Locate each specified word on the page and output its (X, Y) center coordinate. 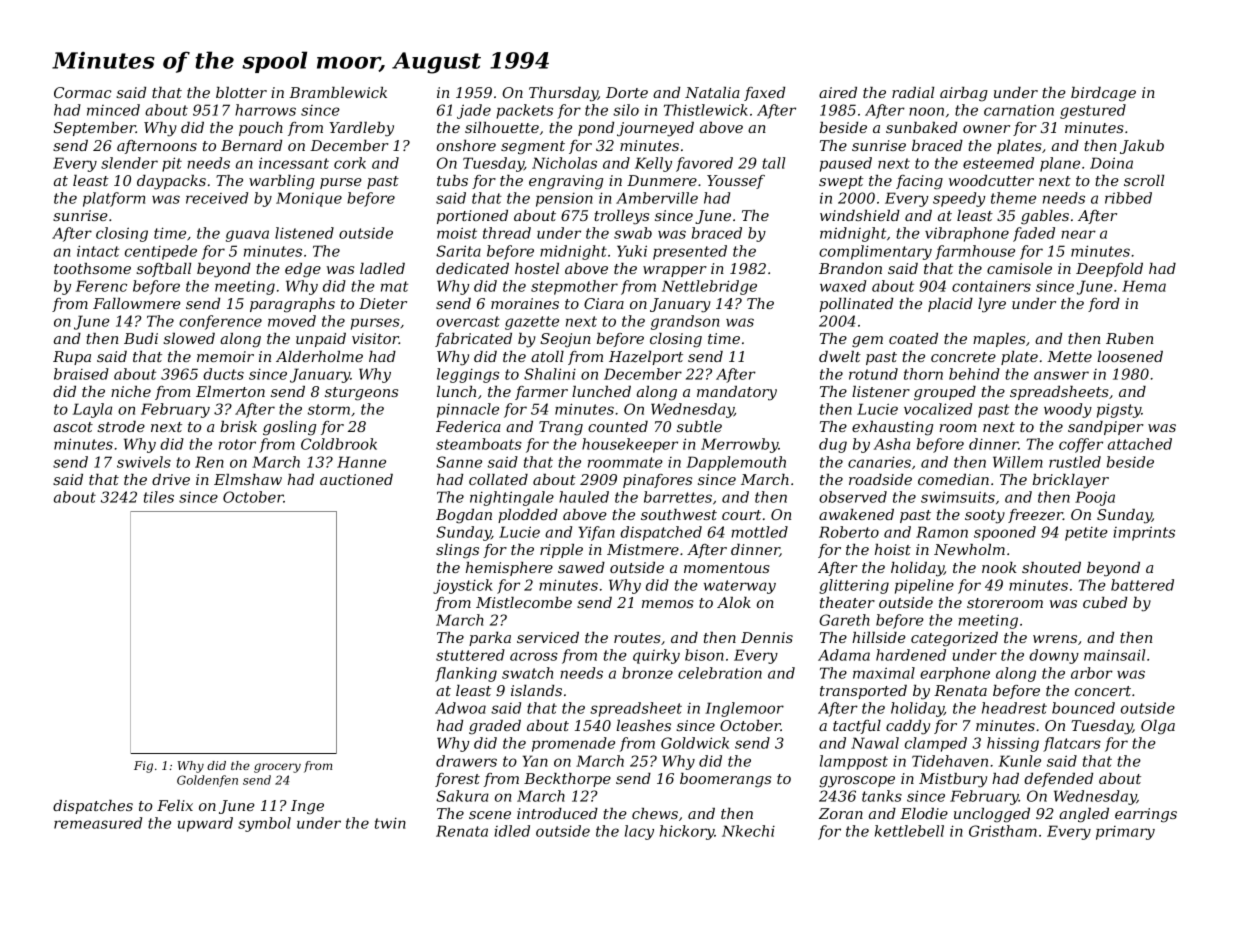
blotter (241, 92)
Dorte (627, 92)
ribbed (1128, 198)
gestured (1093, 111)
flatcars (1072, 744)
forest (457, 780)
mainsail (1114, 655)
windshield (860, 215)
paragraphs (292, 305)
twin (390, 823)
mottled (759, 532)
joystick (463, 586)
